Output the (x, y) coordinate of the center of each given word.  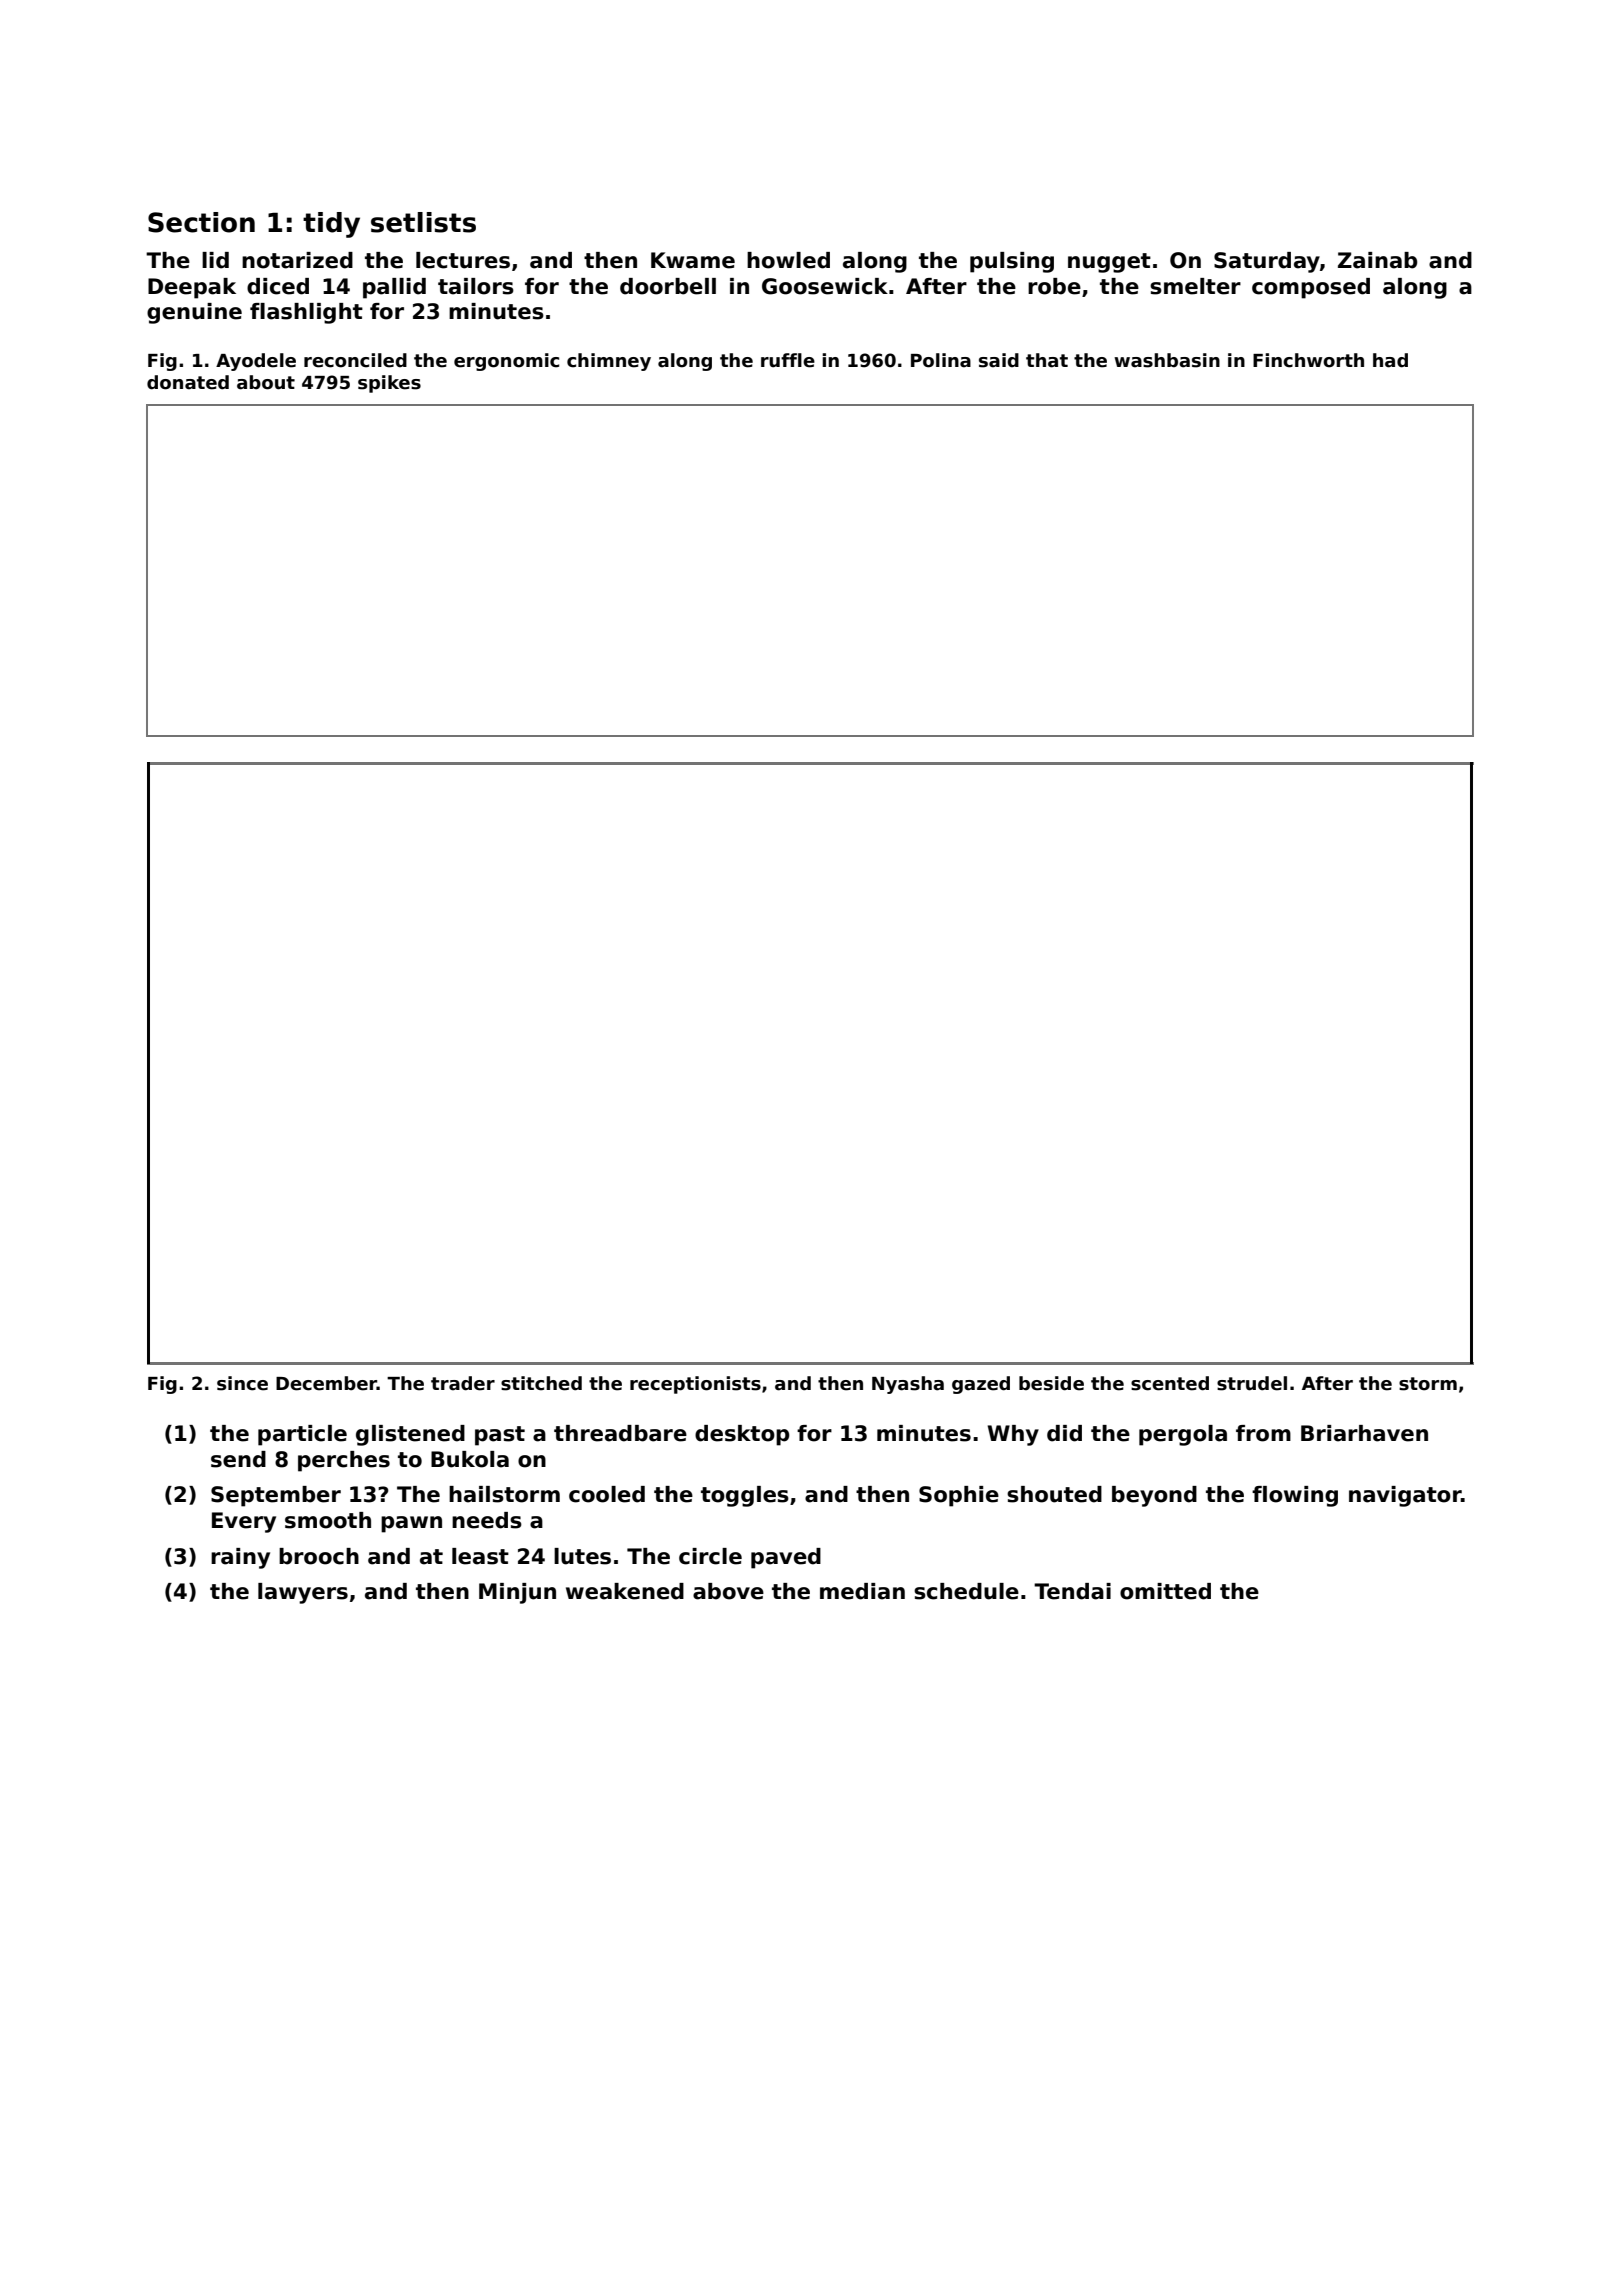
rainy (240, 1558)
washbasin (1167, 360)
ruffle (788, 360)
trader (463, 1383)
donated (188, 382)
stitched (541, 1383)
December (326, 1383)
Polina (941, 360)
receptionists (695, 1385)
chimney (609, 362)
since (242, 1383)
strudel (1252, 1383)
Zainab (1377, 260)
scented (1170, 1383)
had (1390, 360)
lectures (463, 260)
